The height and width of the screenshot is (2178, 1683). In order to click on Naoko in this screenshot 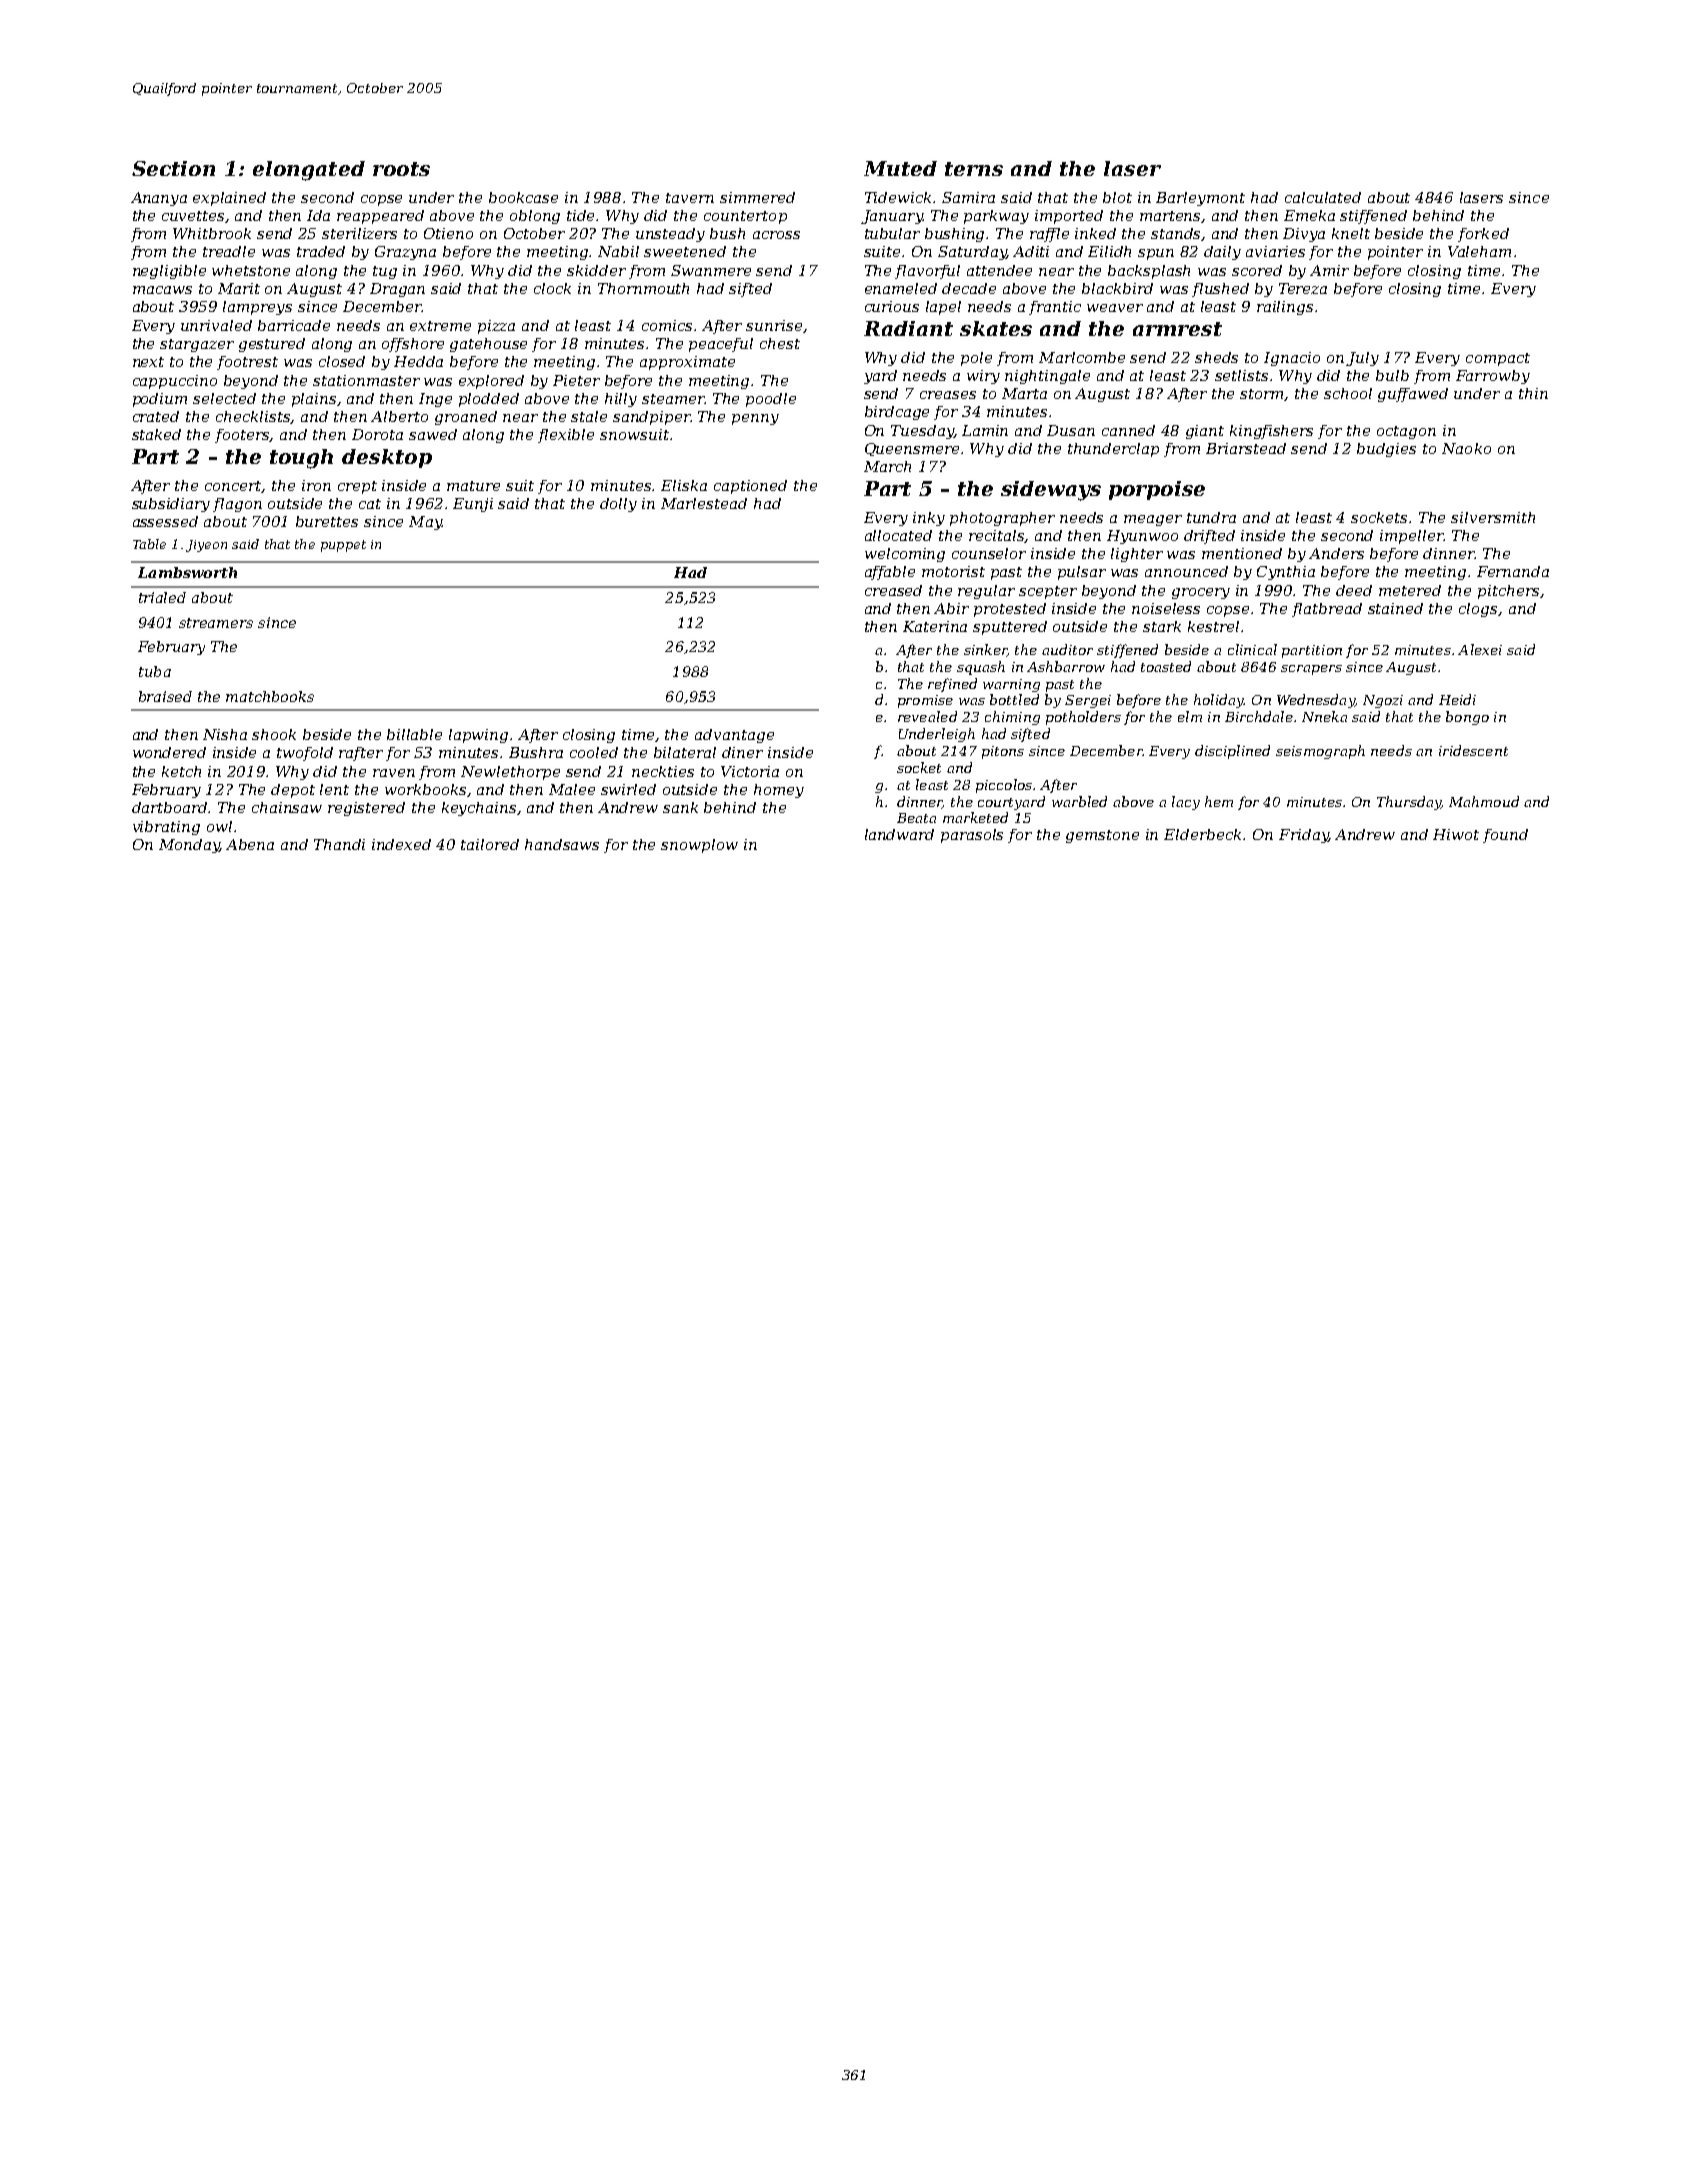, I will do `click(1466, 448)`.
